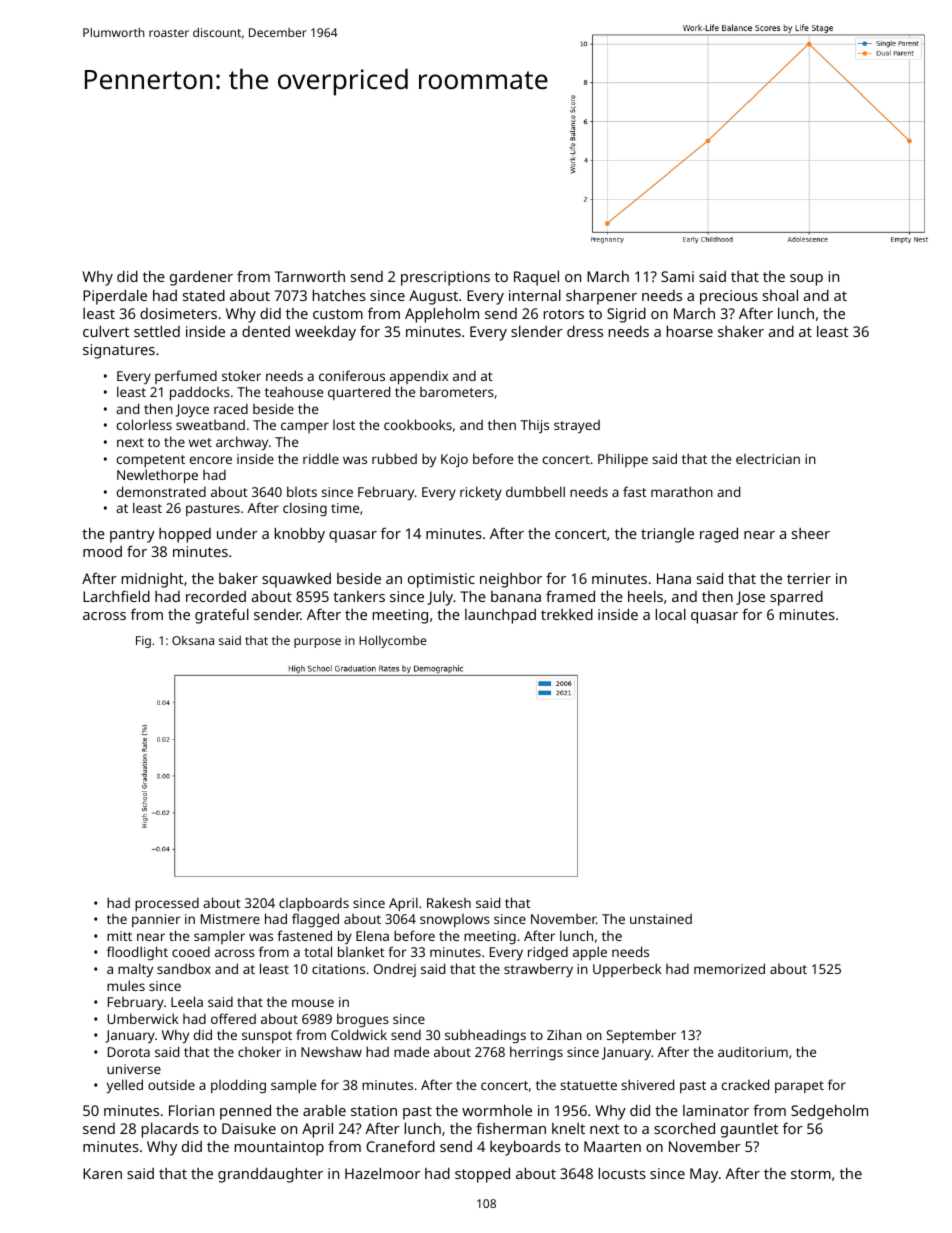  Describe the element at coordinates (806, 280) in the image. I see `soup` at that location.
